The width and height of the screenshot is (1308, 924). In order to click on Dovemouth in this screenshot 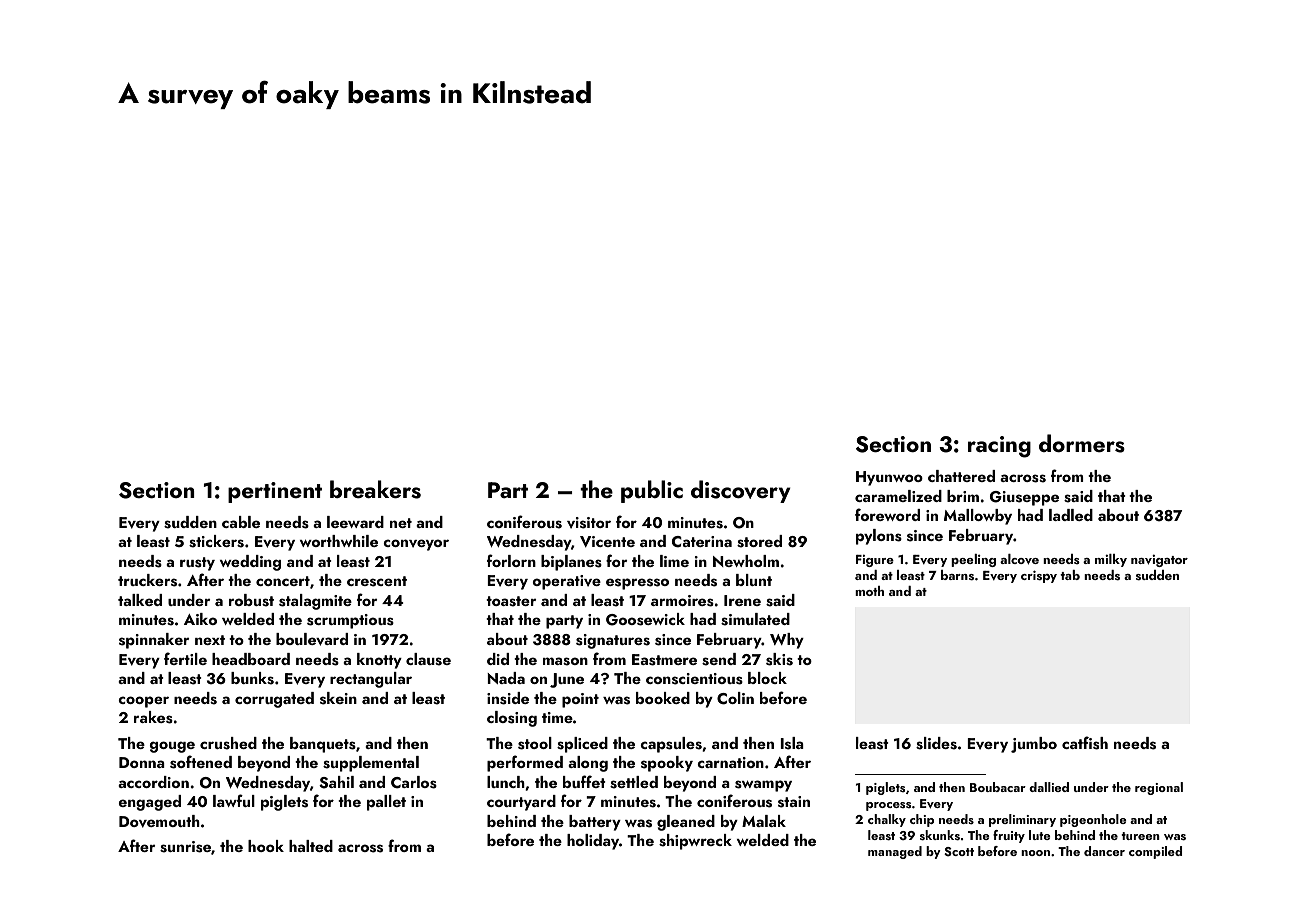, I will do `click(159, 821)`.
